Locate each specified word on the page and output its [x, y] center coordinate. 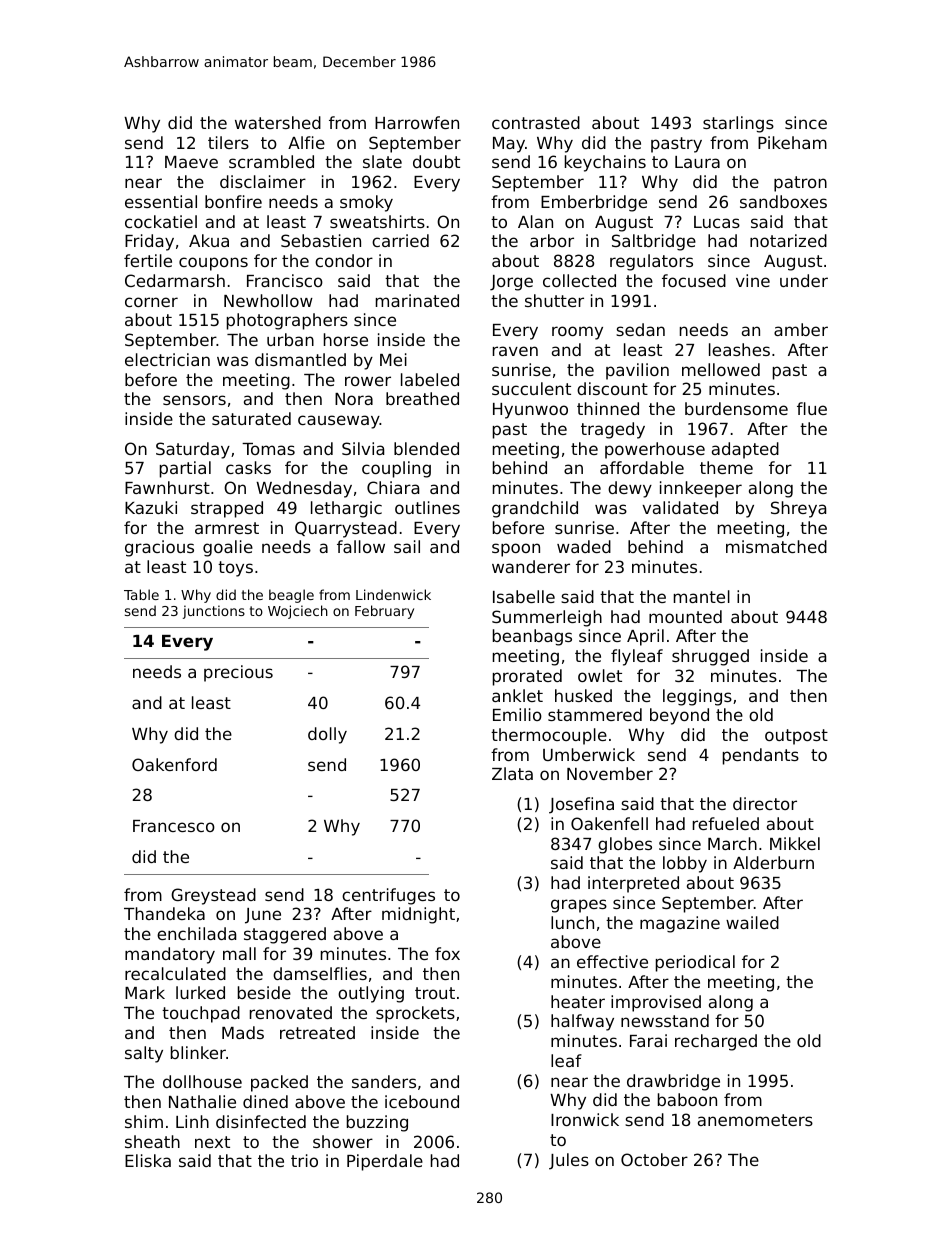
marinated [417, 300]
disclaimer [263, 181]
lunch [572, 922]
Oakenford [174, 764]
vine [753, 280]
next [212, 1142]
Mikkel [795, 843]
